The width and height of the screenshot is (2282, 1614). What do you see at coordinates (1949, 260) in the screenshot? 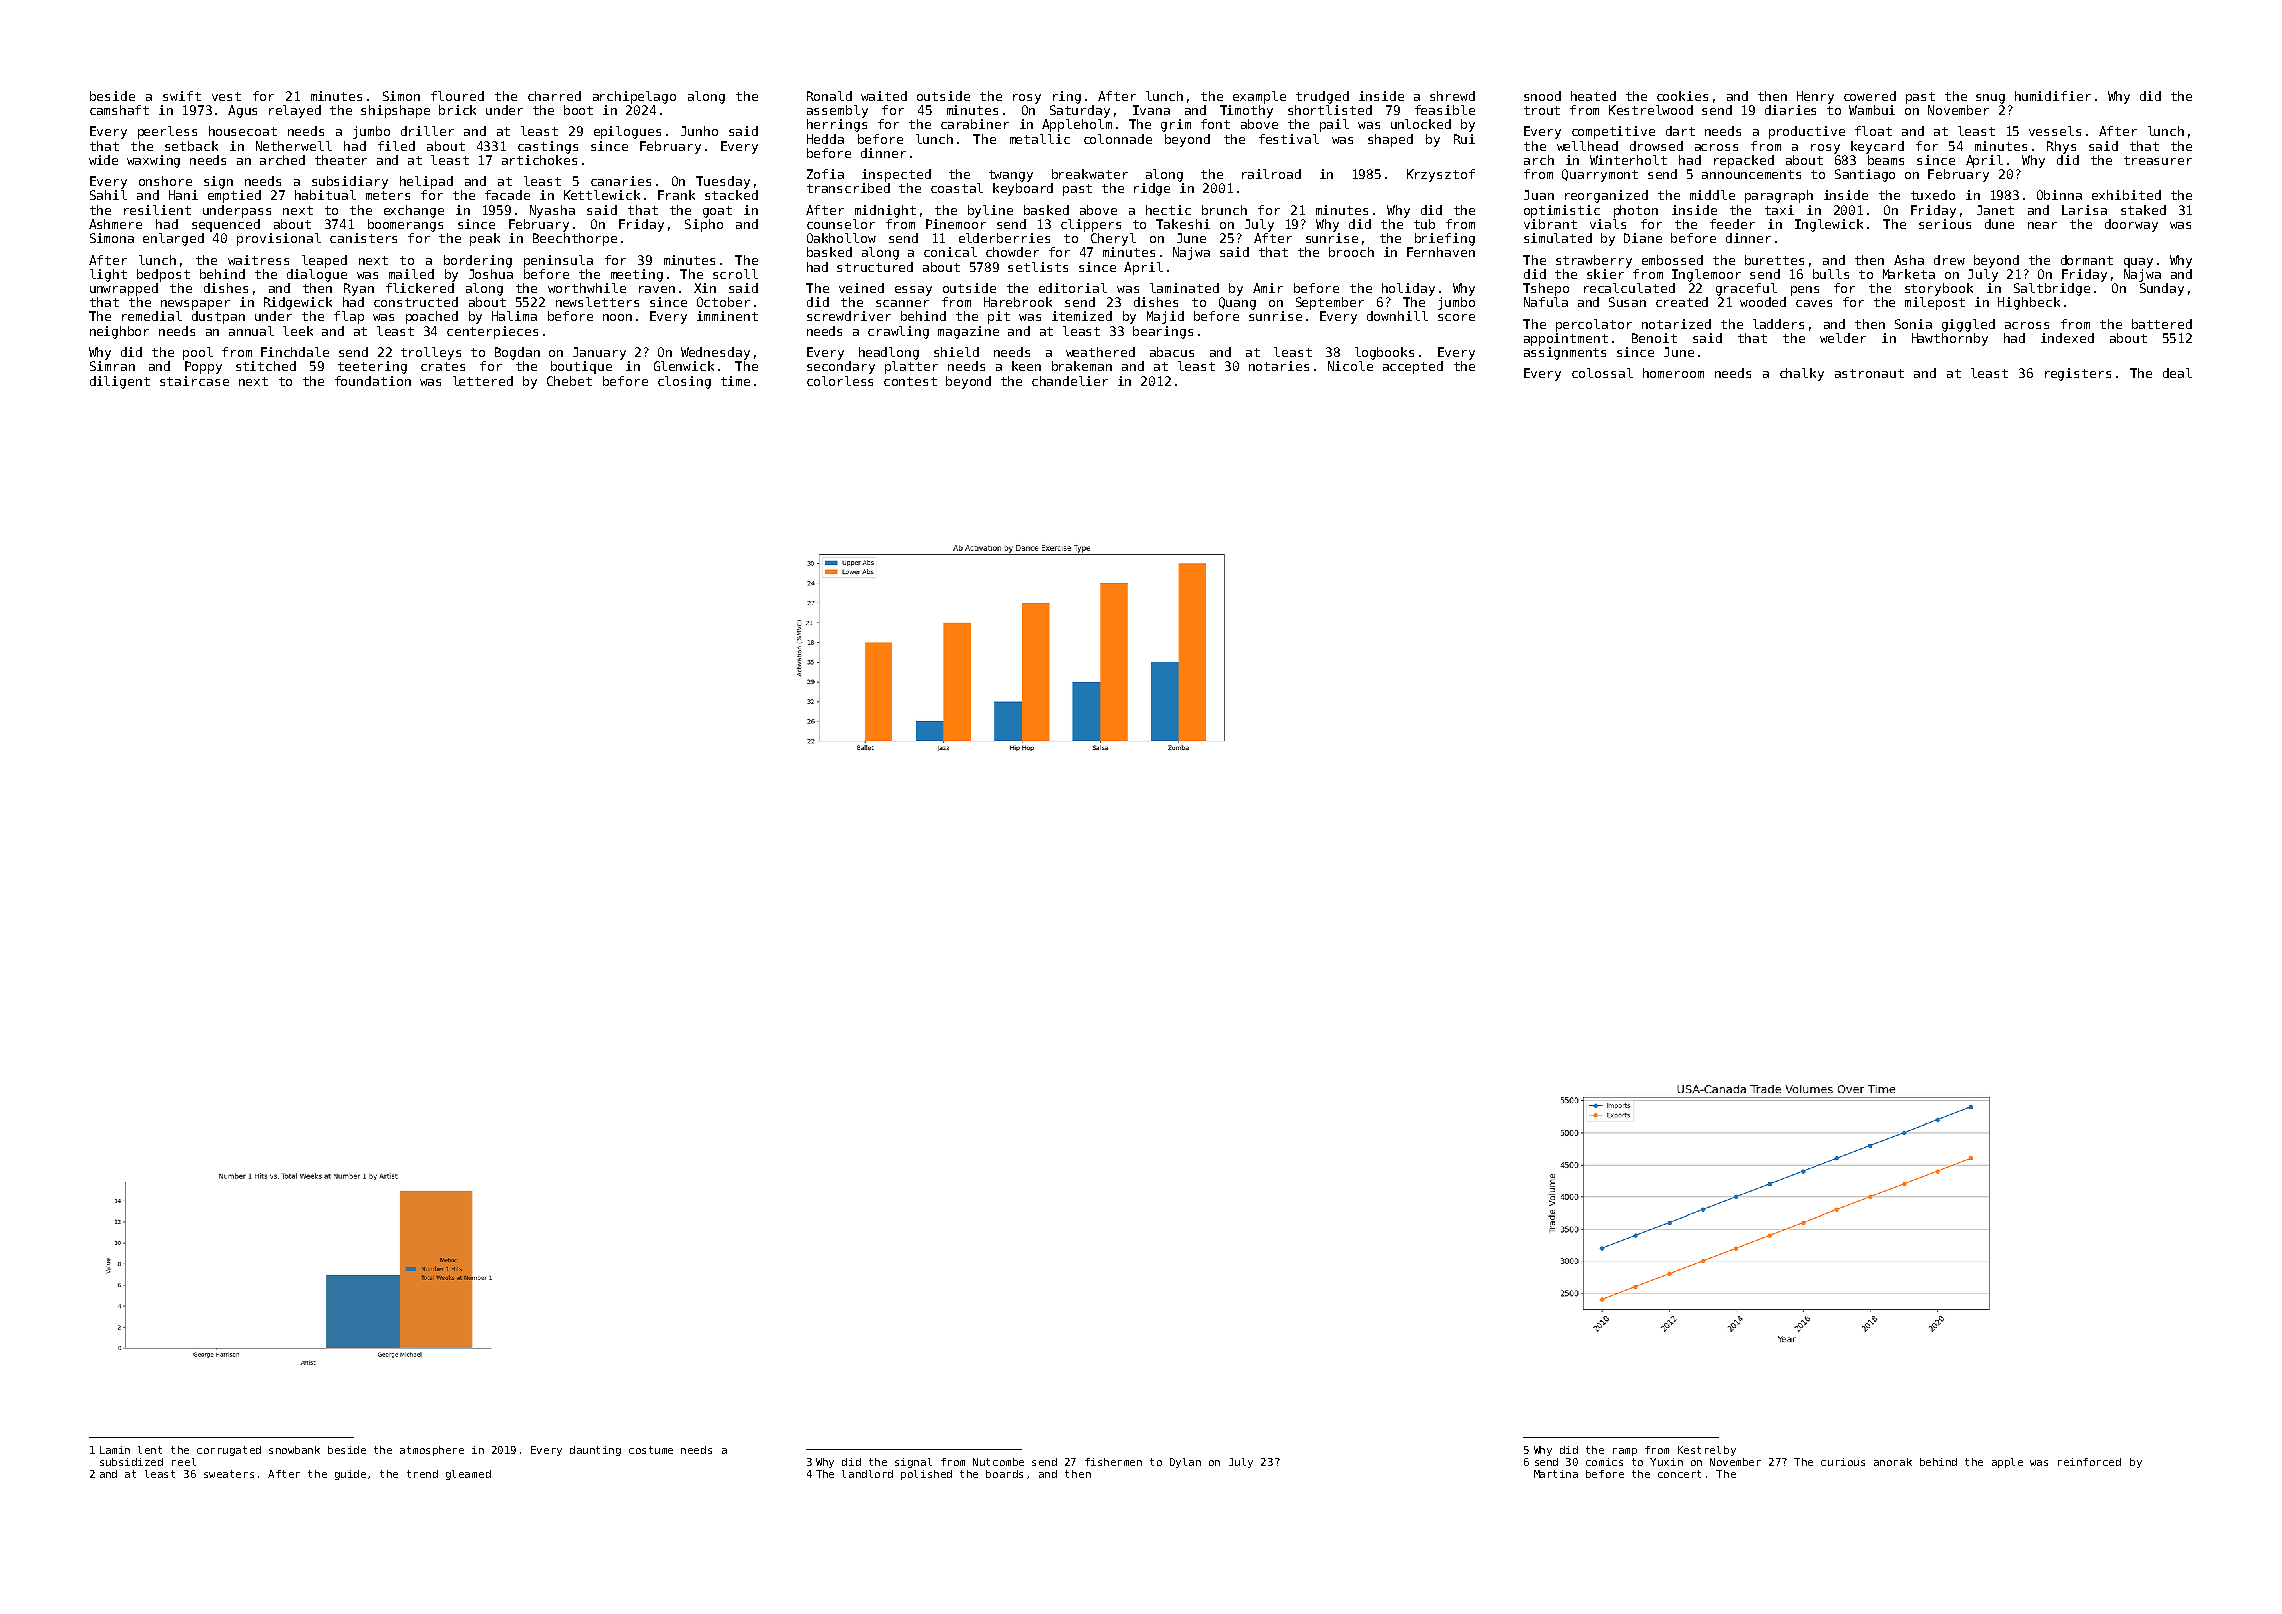
I see `drew` at bounding box center [1949, 260].
